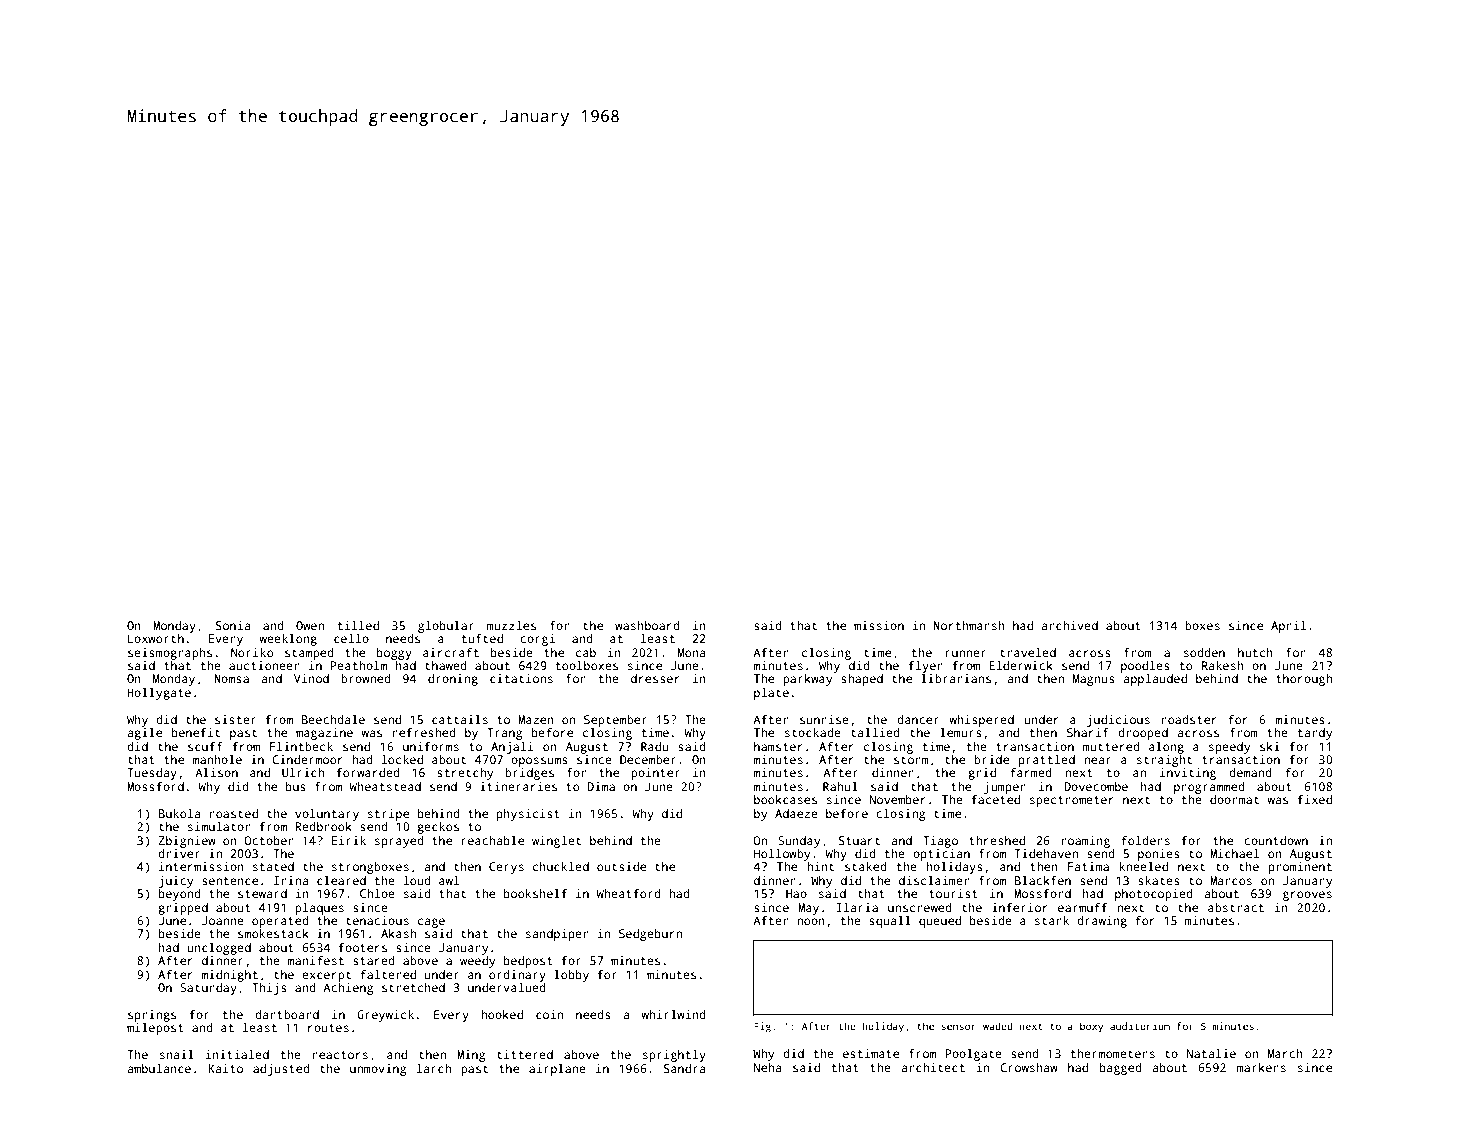  Describe the element at coordinates (233, 625) in the screenshot. I see `Sonia` at that location.
